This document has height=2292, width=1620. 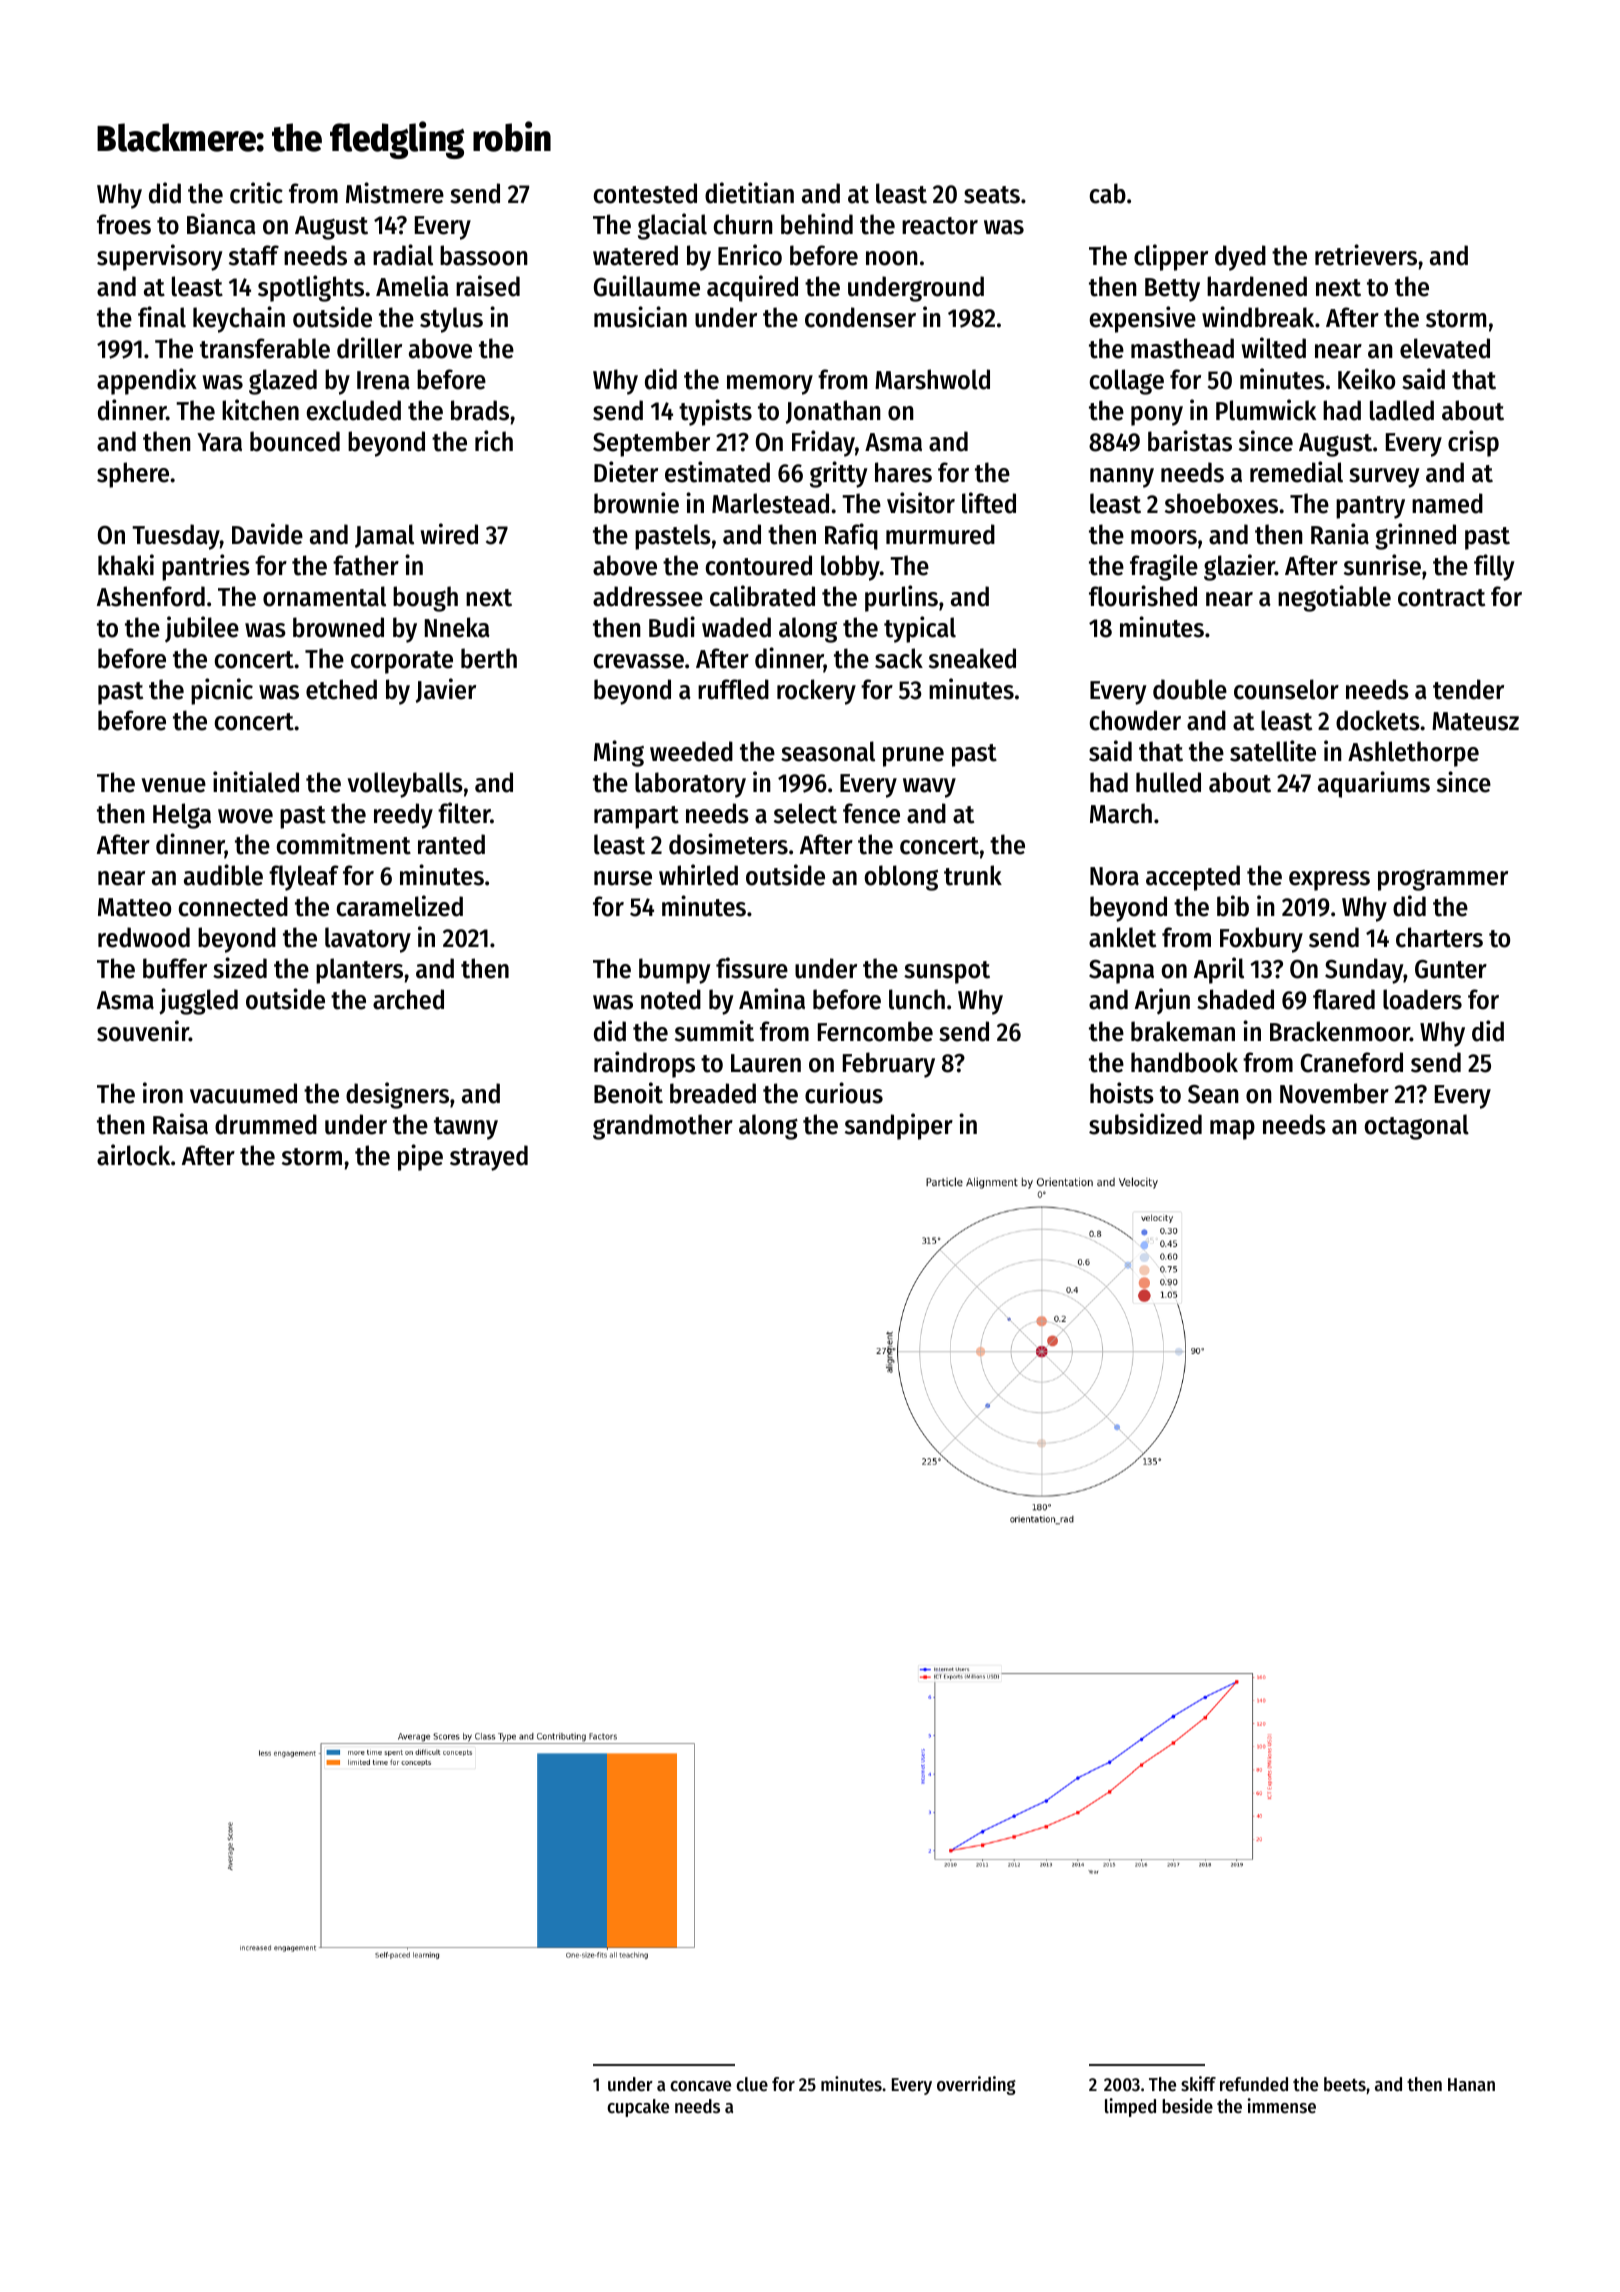 I want to click on strayed, so click(x=489, y=1158).
